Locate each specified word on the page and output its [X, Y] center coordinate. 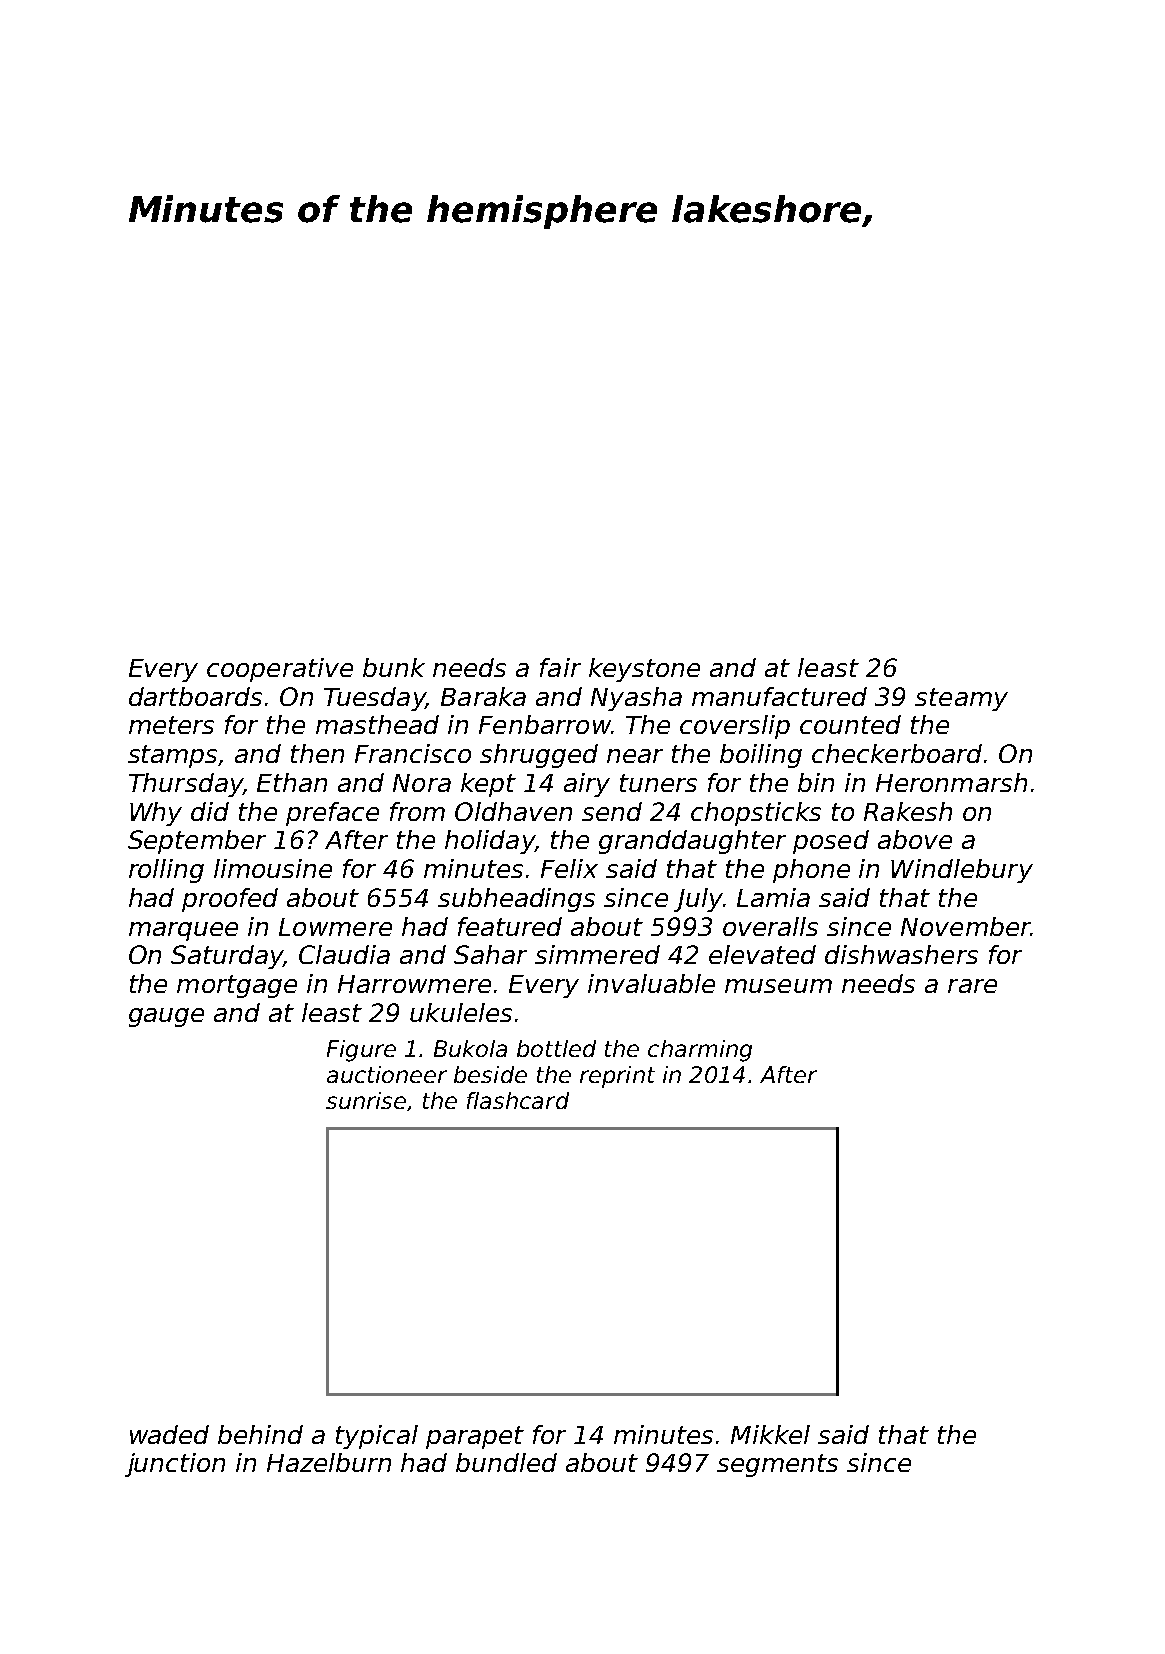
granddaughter [692, 842]
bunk [394, 667]
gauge [166, 1017]
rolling [166, 871]
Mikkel [770, 1434]
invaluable [651, 983]
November [966, 926]
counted [850, 724]
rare [972, 986]
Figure [361, 1051]
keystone [644, 670]
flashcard [518, 1100]
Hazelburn [329, 1462]
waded [169, 1434]
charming [700, 1051]
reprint [617, 1077]
